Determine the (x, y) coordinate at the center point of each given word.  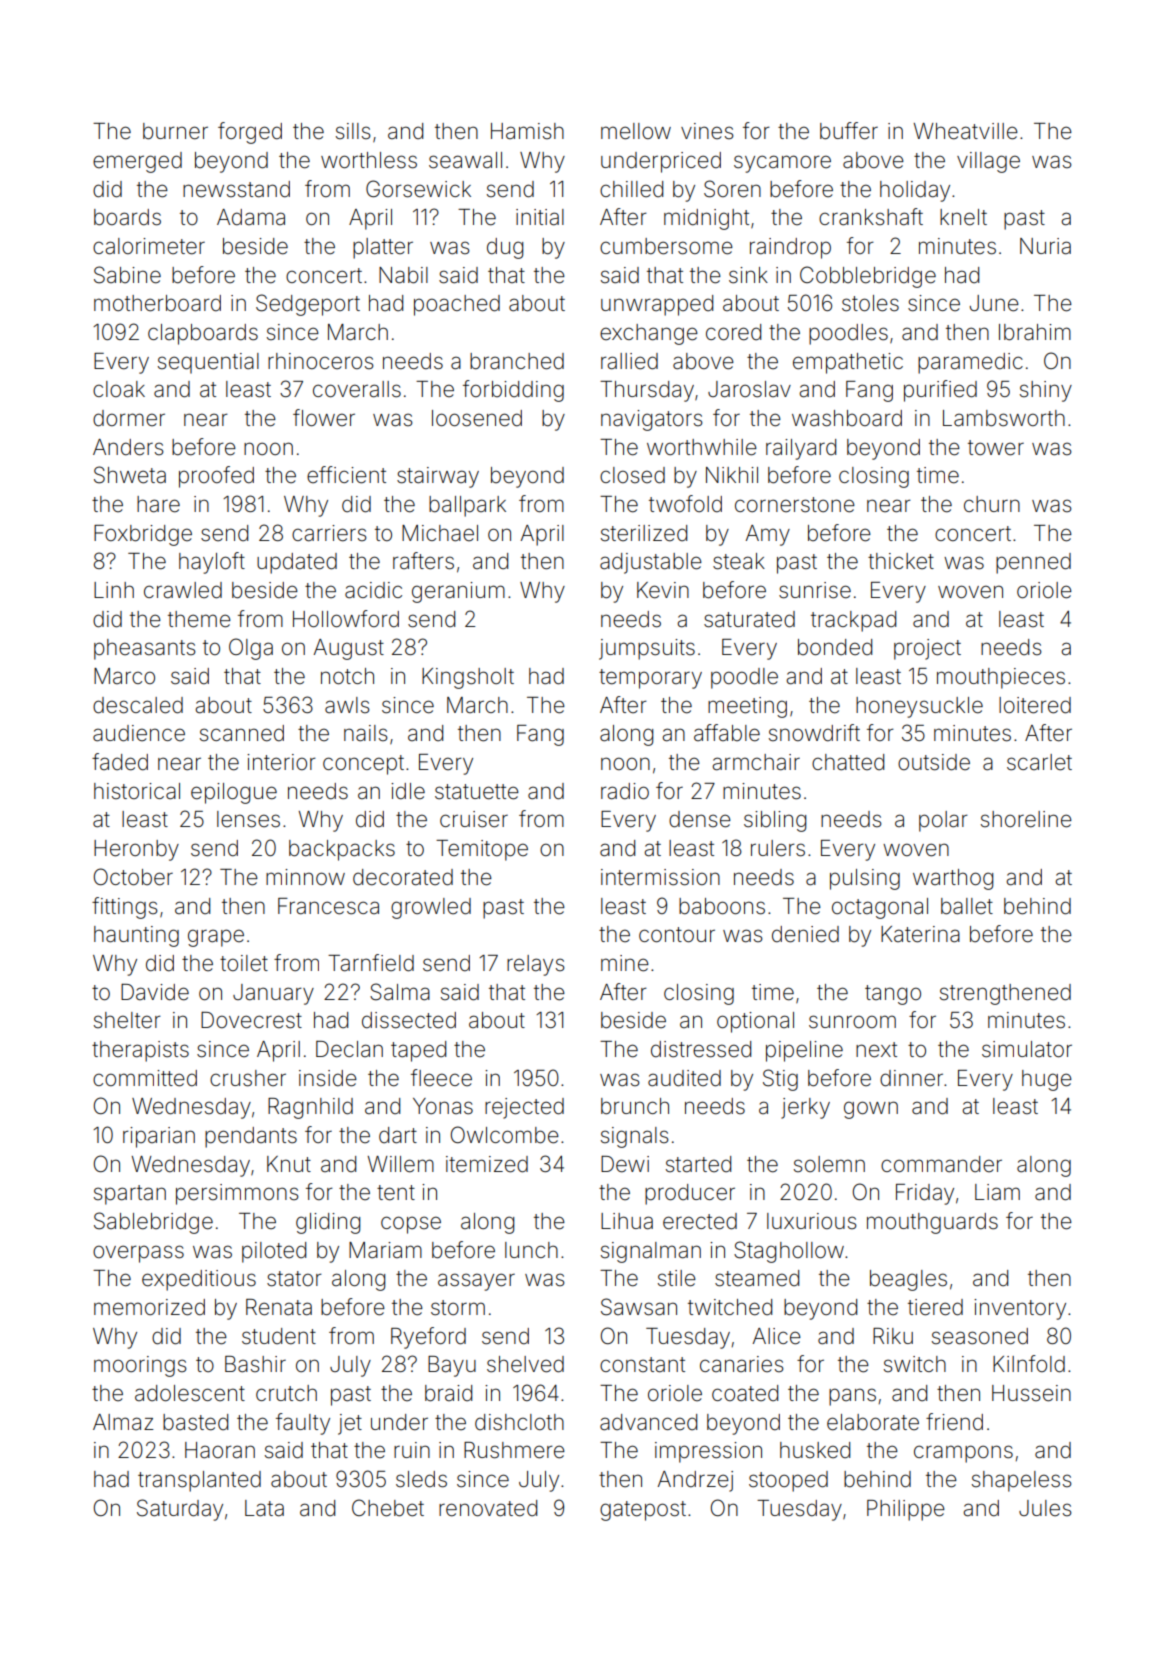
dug (505, 248)
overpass (138, 1254)
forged (250, 133)
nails (366, 733)
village (988, 162)
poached (457, 305)
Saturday (180, 1510)
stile (677, 1278)
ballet (967, 906)
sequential (208, 363)
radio (625, 791)
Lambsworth (1004, 418)
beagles (908, 1280)
